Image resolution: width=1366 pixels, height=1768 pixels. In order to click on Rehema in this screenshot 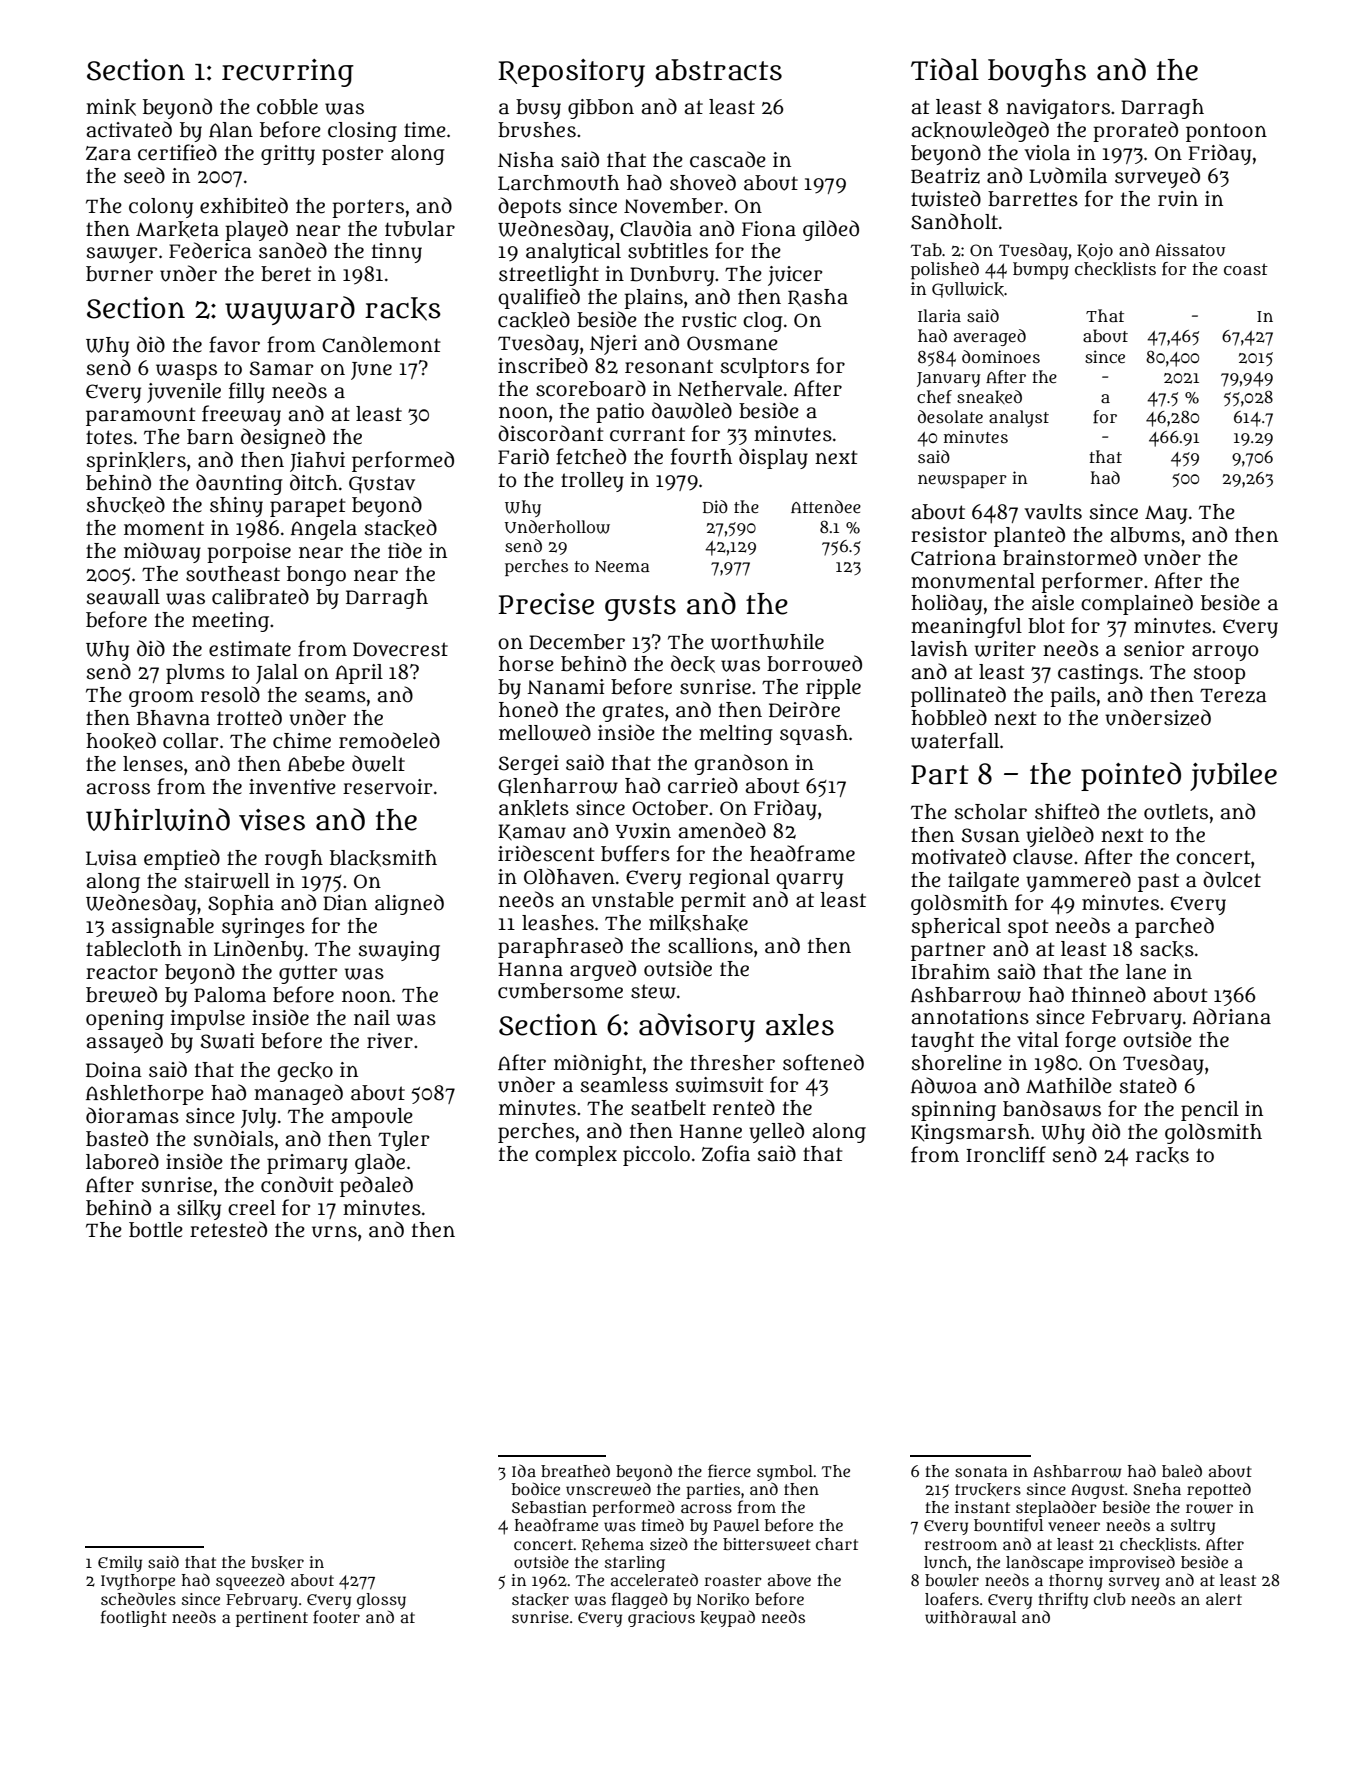, I will do `click(613, 1545)`.
